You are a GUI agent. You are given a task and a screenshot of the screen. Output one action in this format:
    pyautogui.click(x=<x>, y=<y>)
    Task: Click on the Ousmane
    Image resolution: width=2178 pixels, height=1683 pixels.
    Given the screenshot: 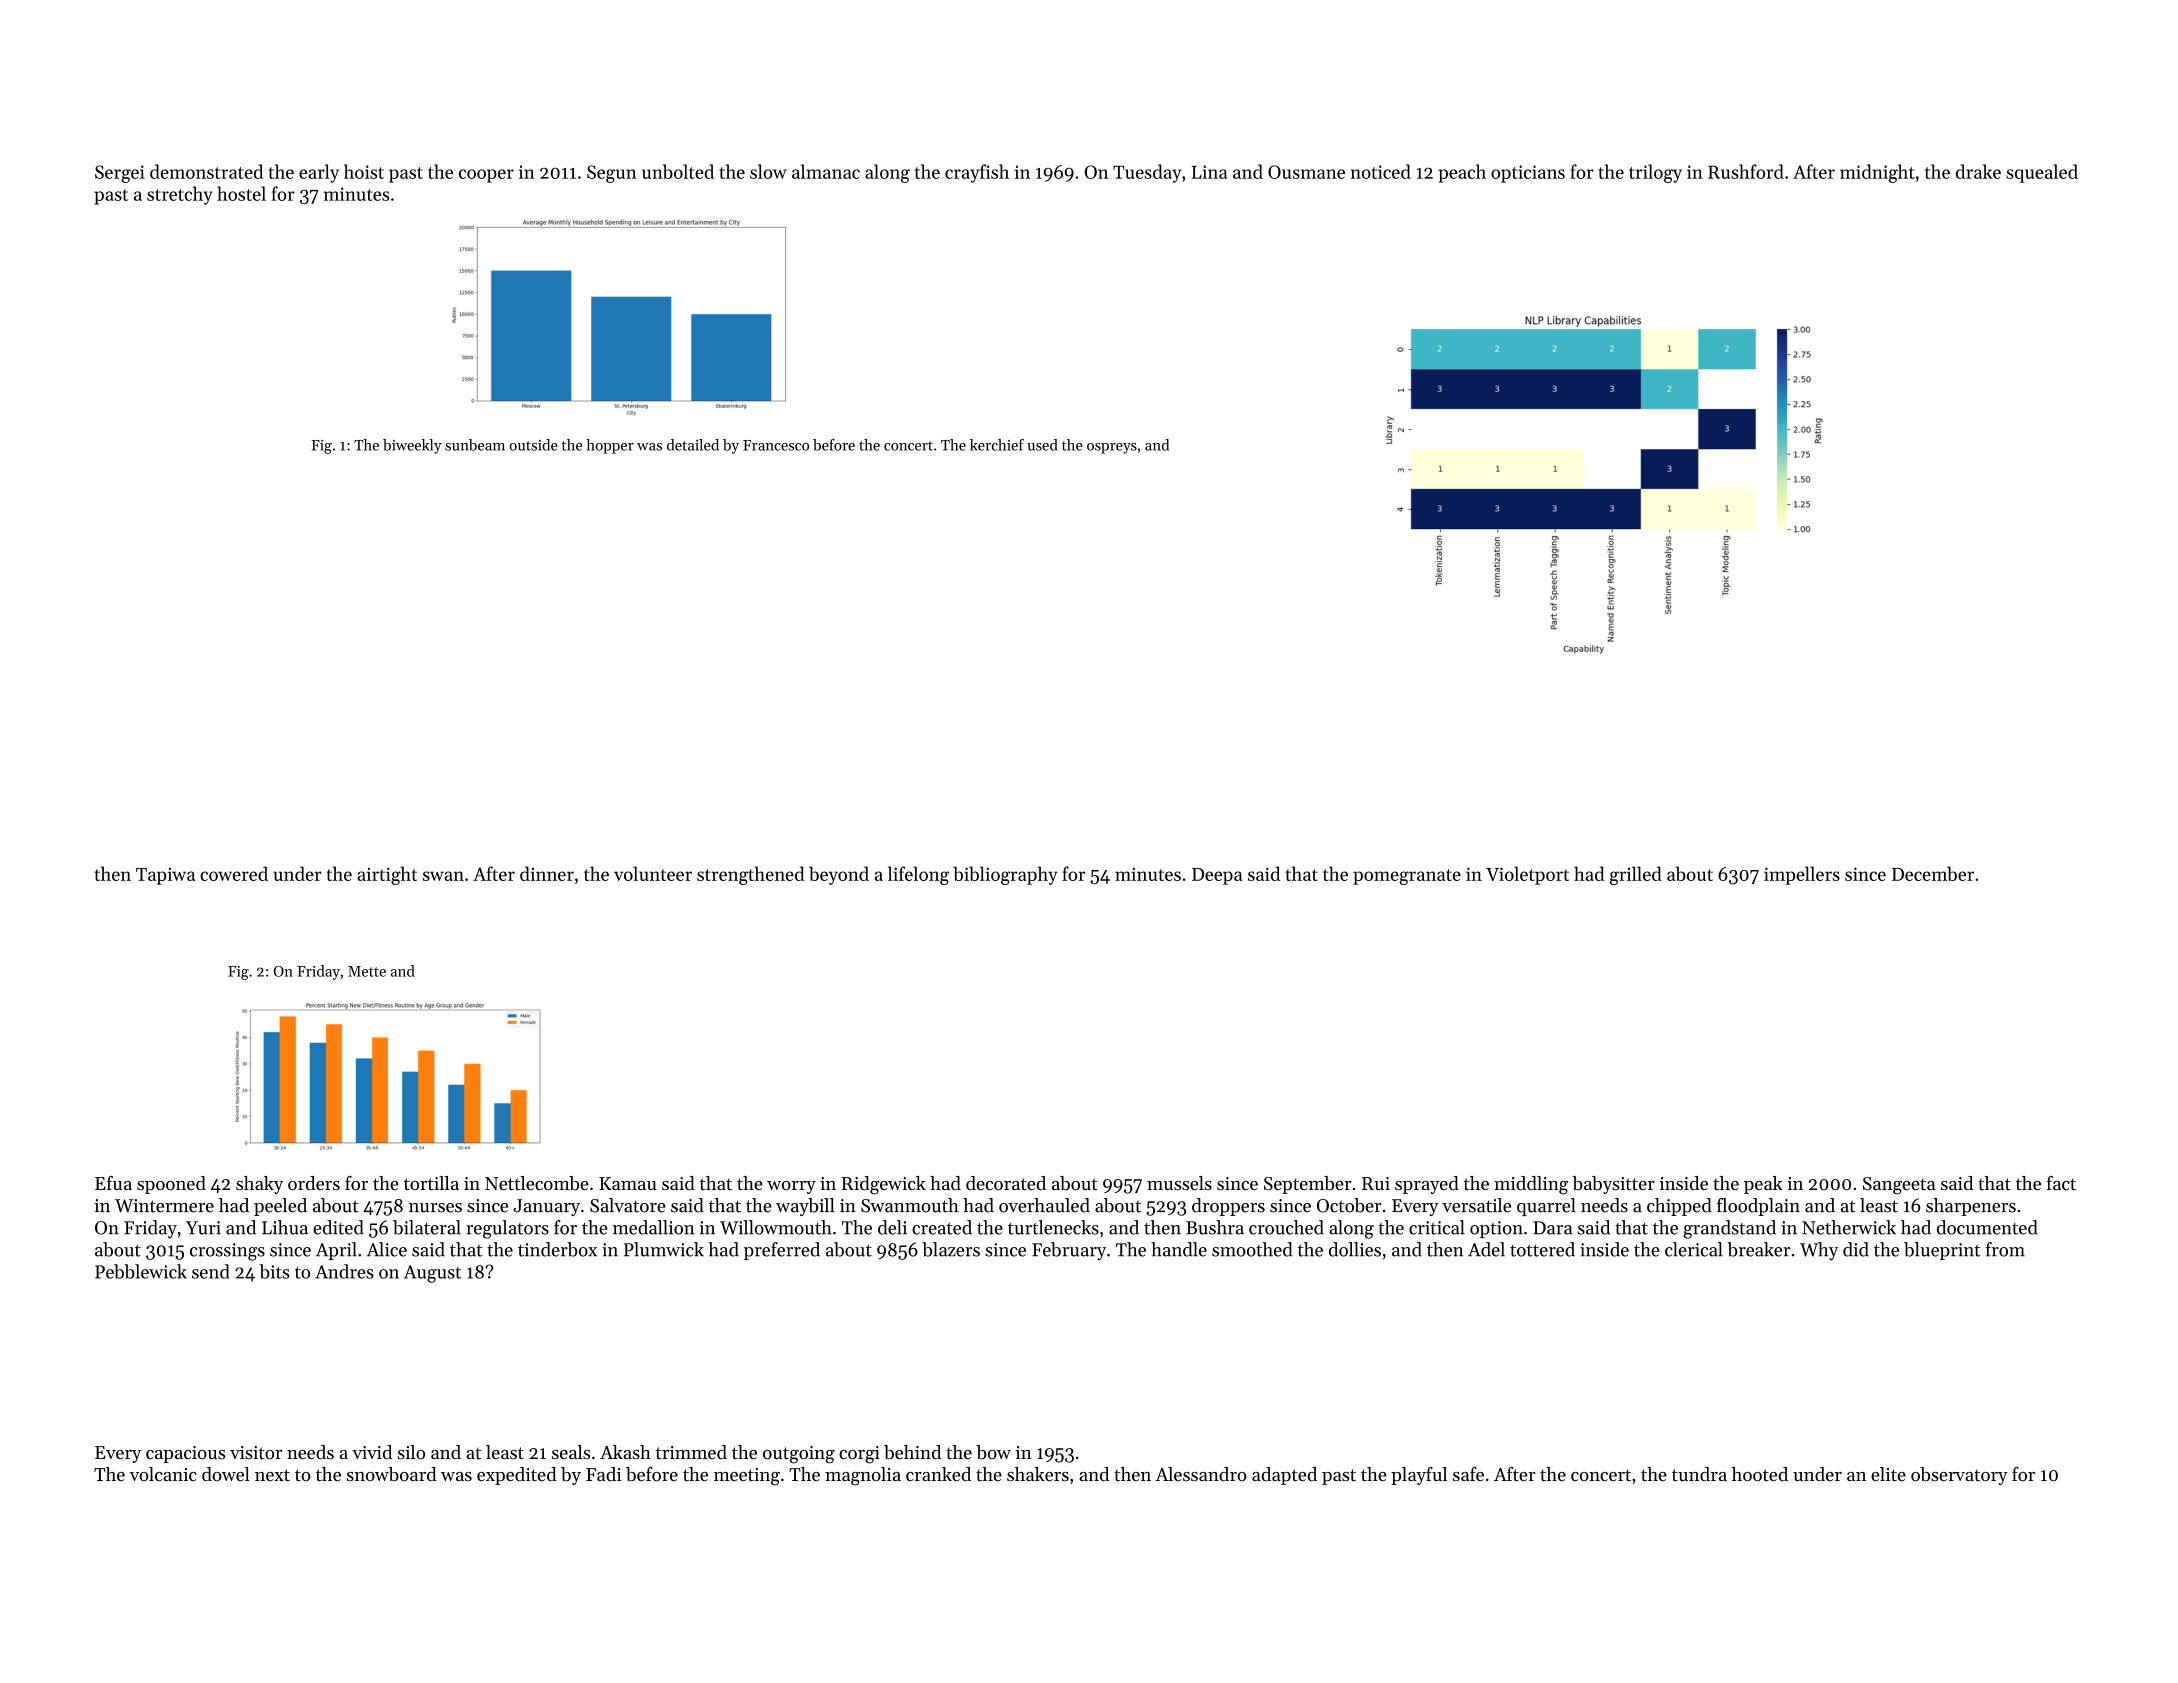 What is the action you would take?
    pyautogui.click(x=1306, y=172)
